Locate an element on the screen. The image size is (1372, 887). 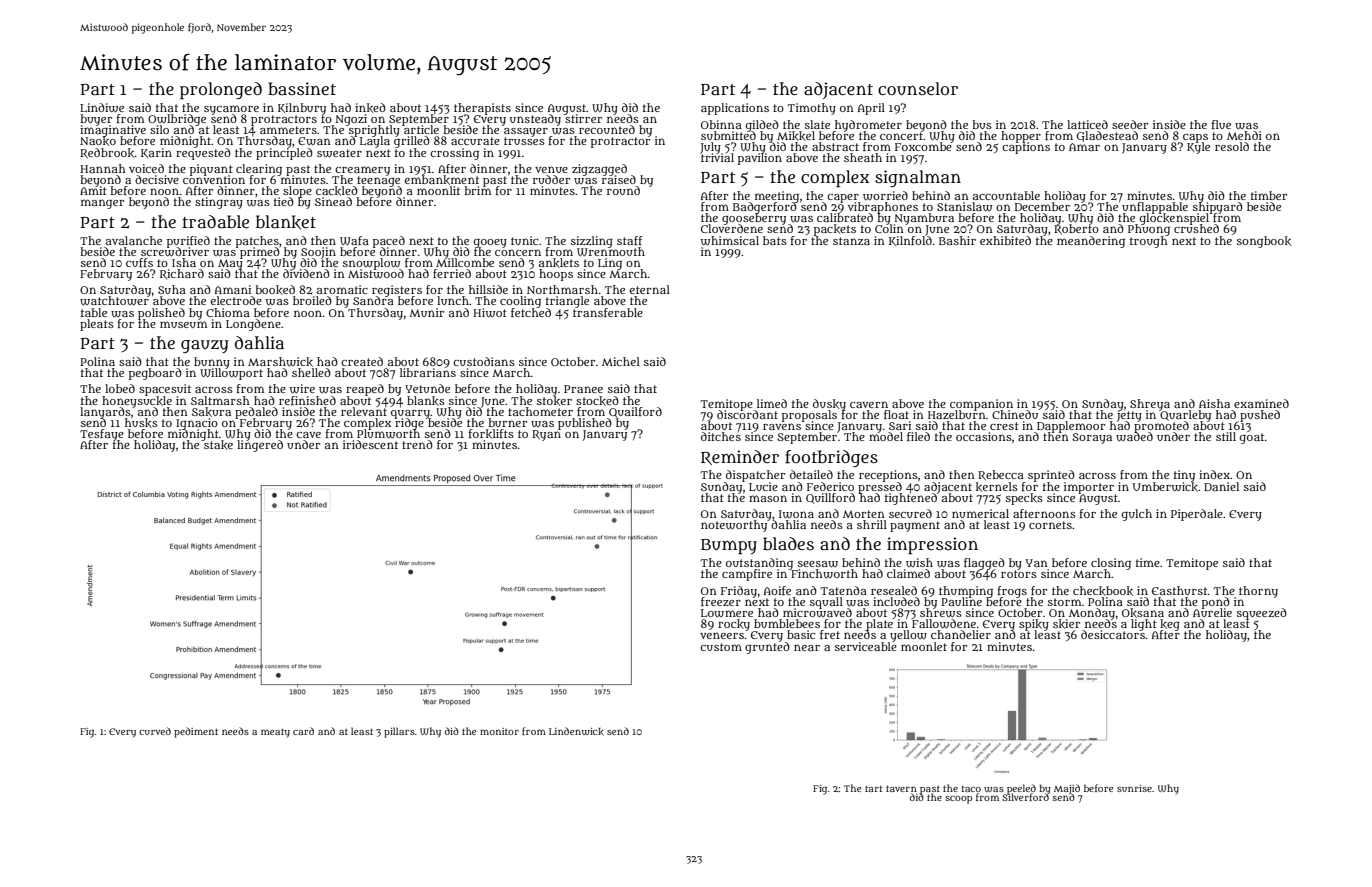
Lindenwick is located at coordinates (576, 731).
